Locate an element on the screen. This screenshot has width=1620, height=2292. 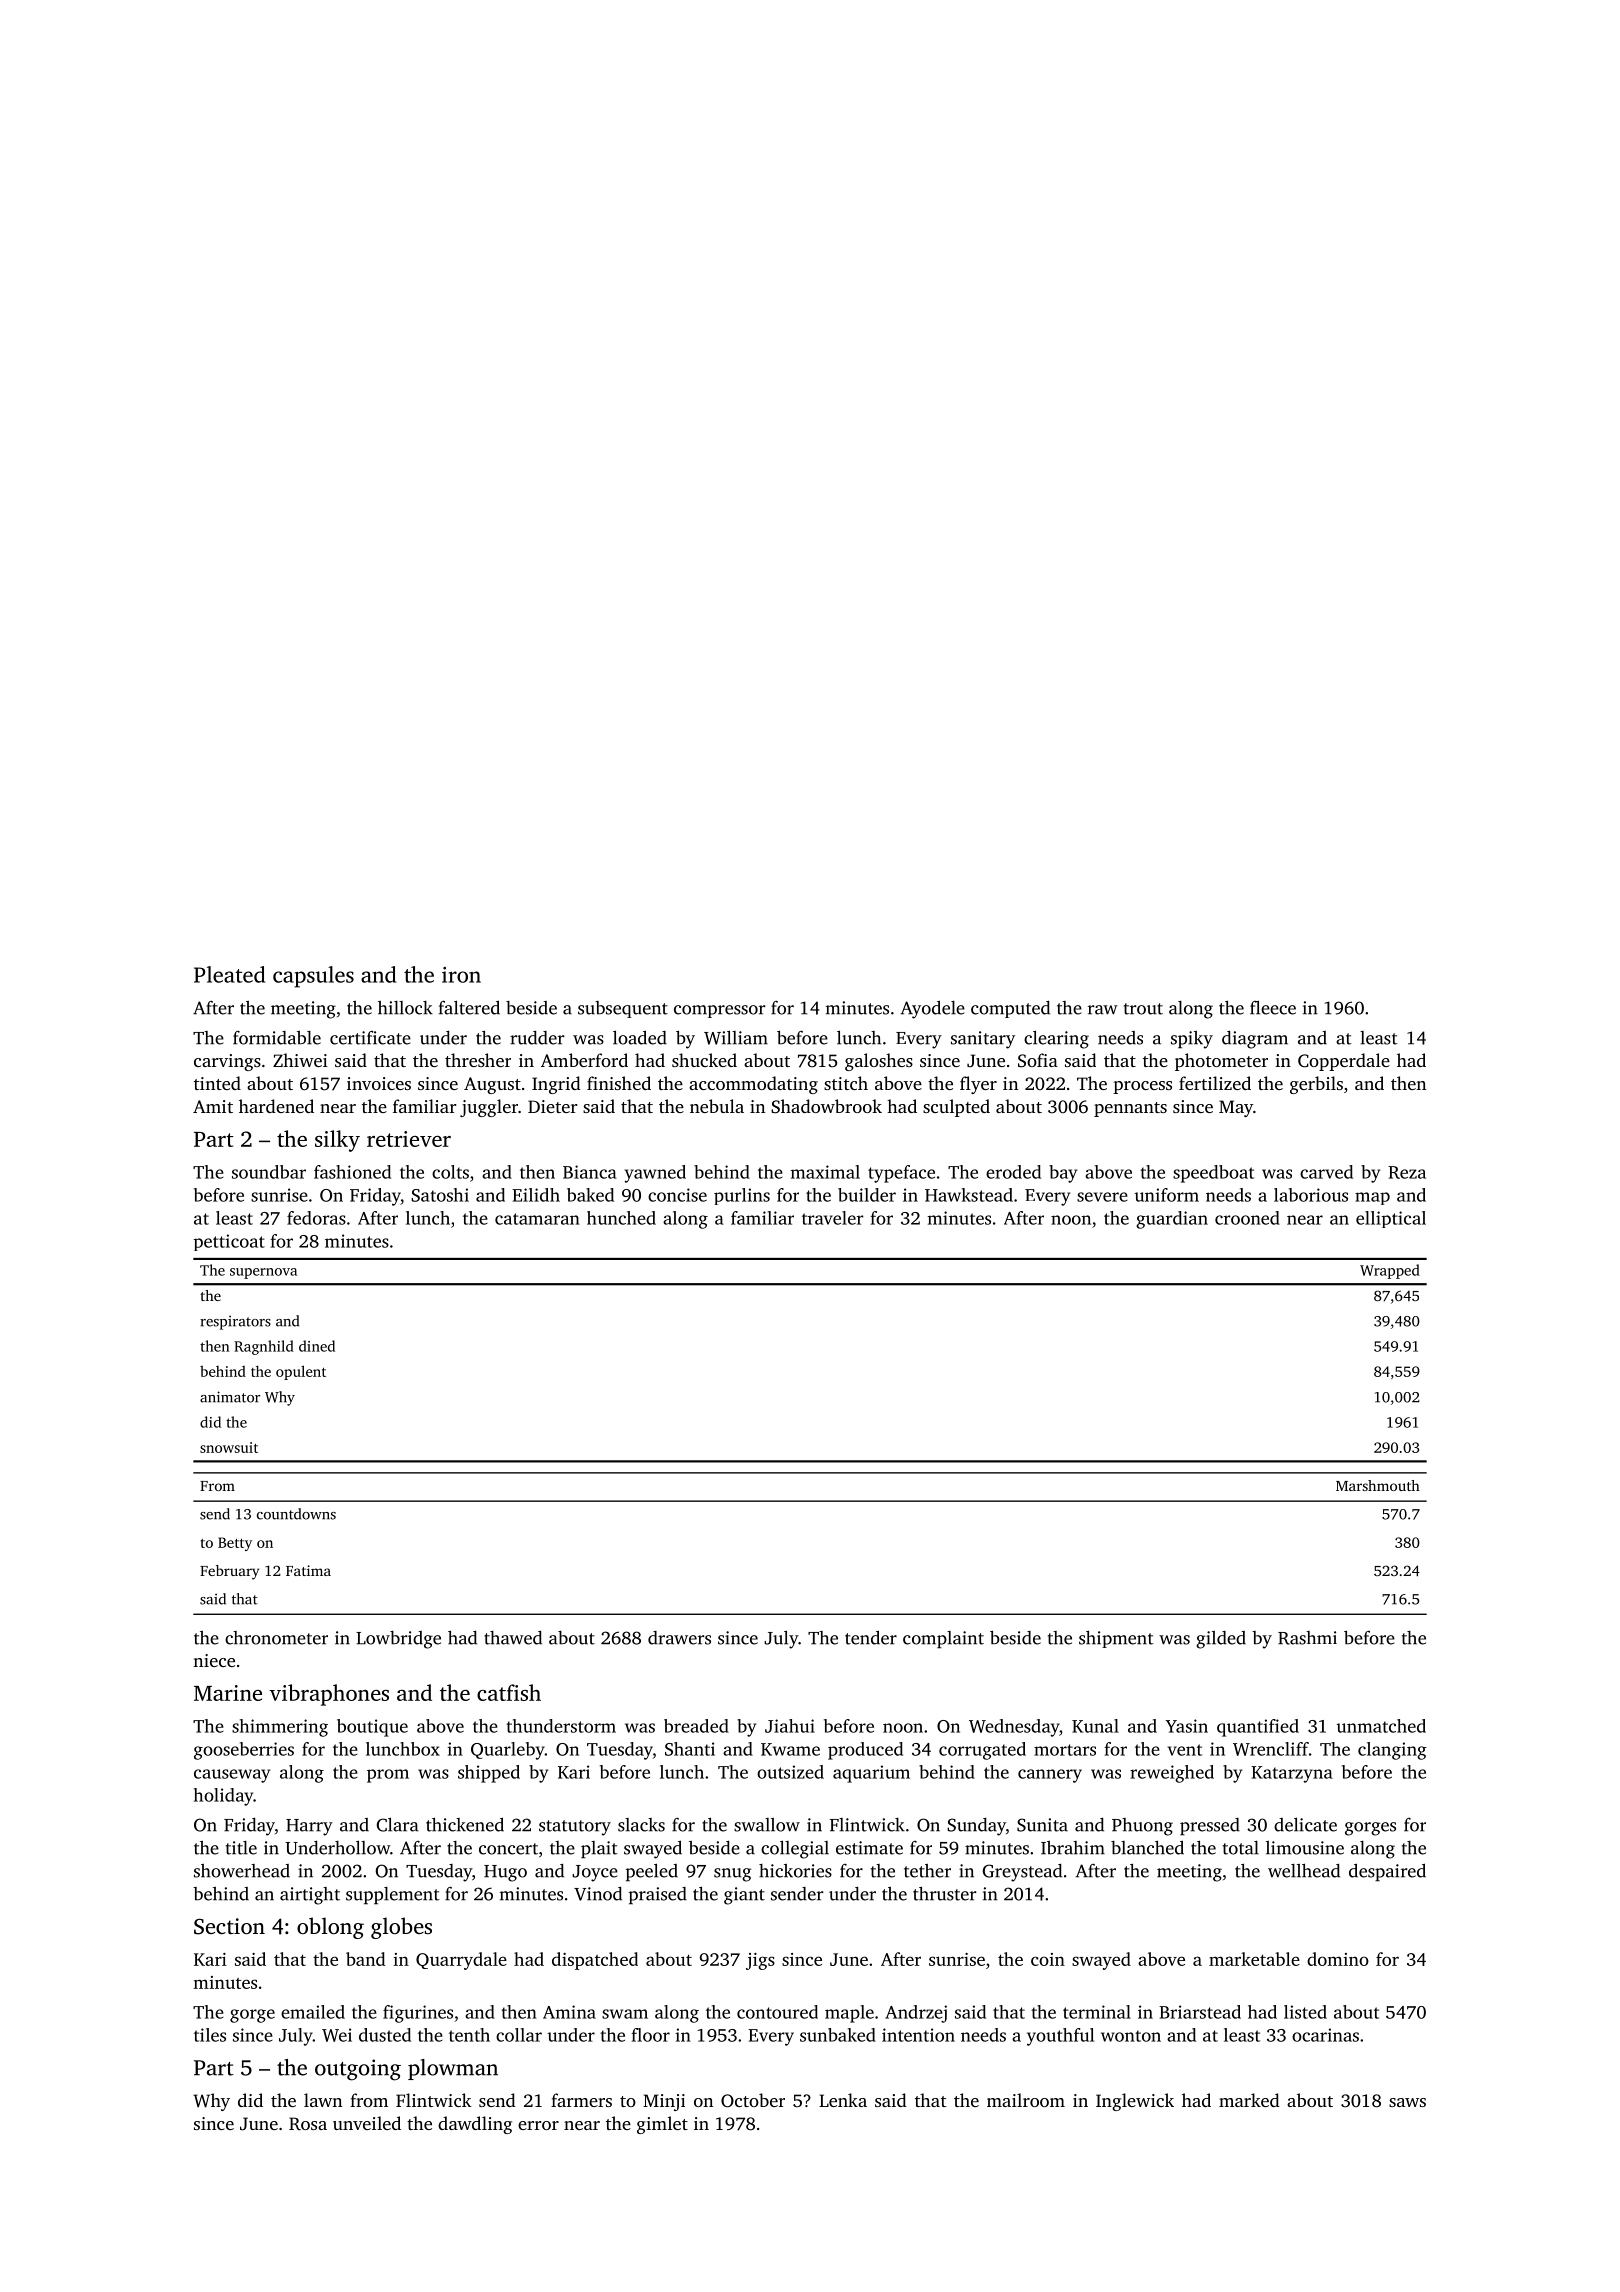
gilded is located at coordinates (1221, 1640).
